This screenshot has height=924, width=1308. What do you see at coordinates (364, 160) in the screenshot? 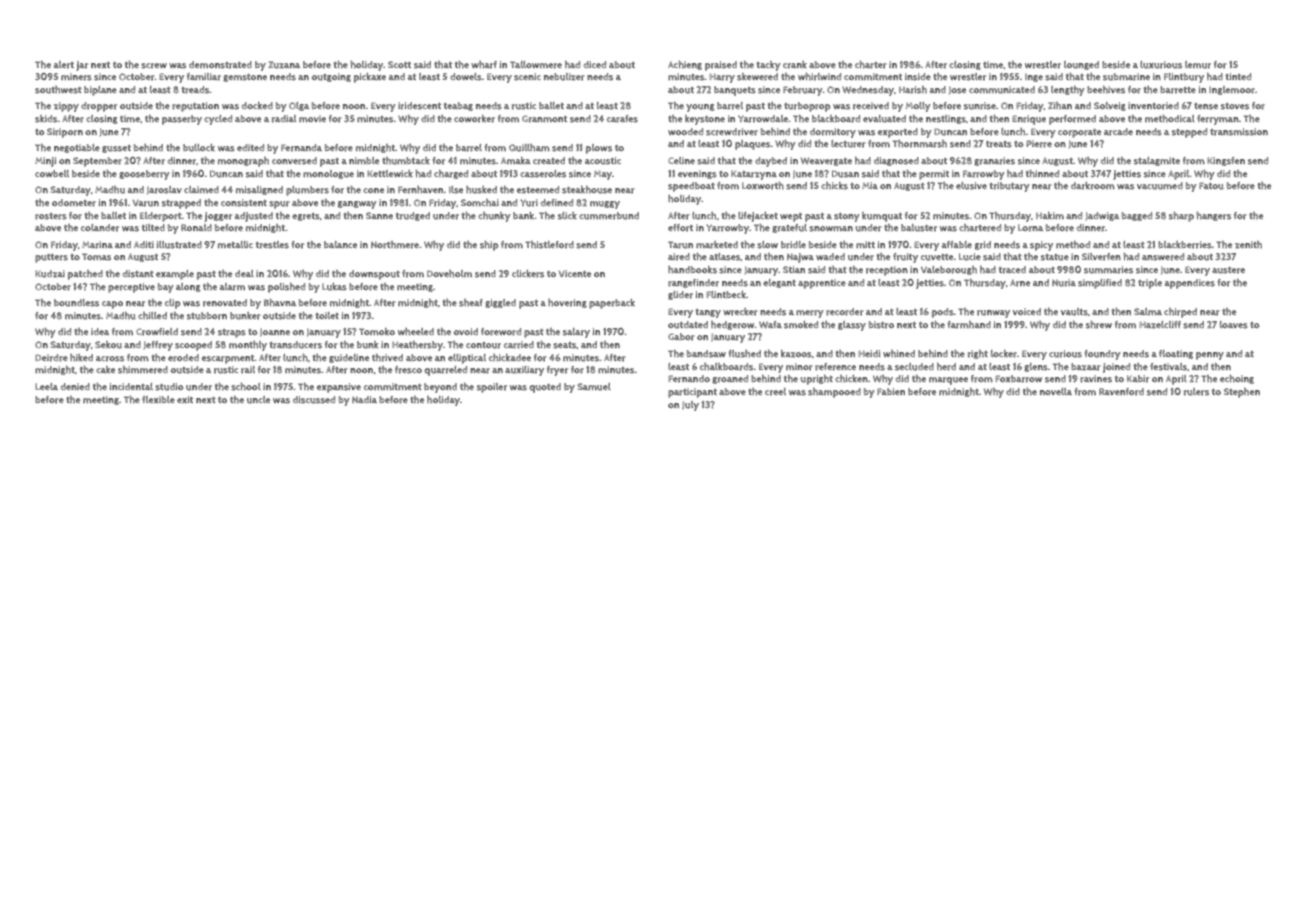
I see `nimble` at bounding box center [364, 160].
